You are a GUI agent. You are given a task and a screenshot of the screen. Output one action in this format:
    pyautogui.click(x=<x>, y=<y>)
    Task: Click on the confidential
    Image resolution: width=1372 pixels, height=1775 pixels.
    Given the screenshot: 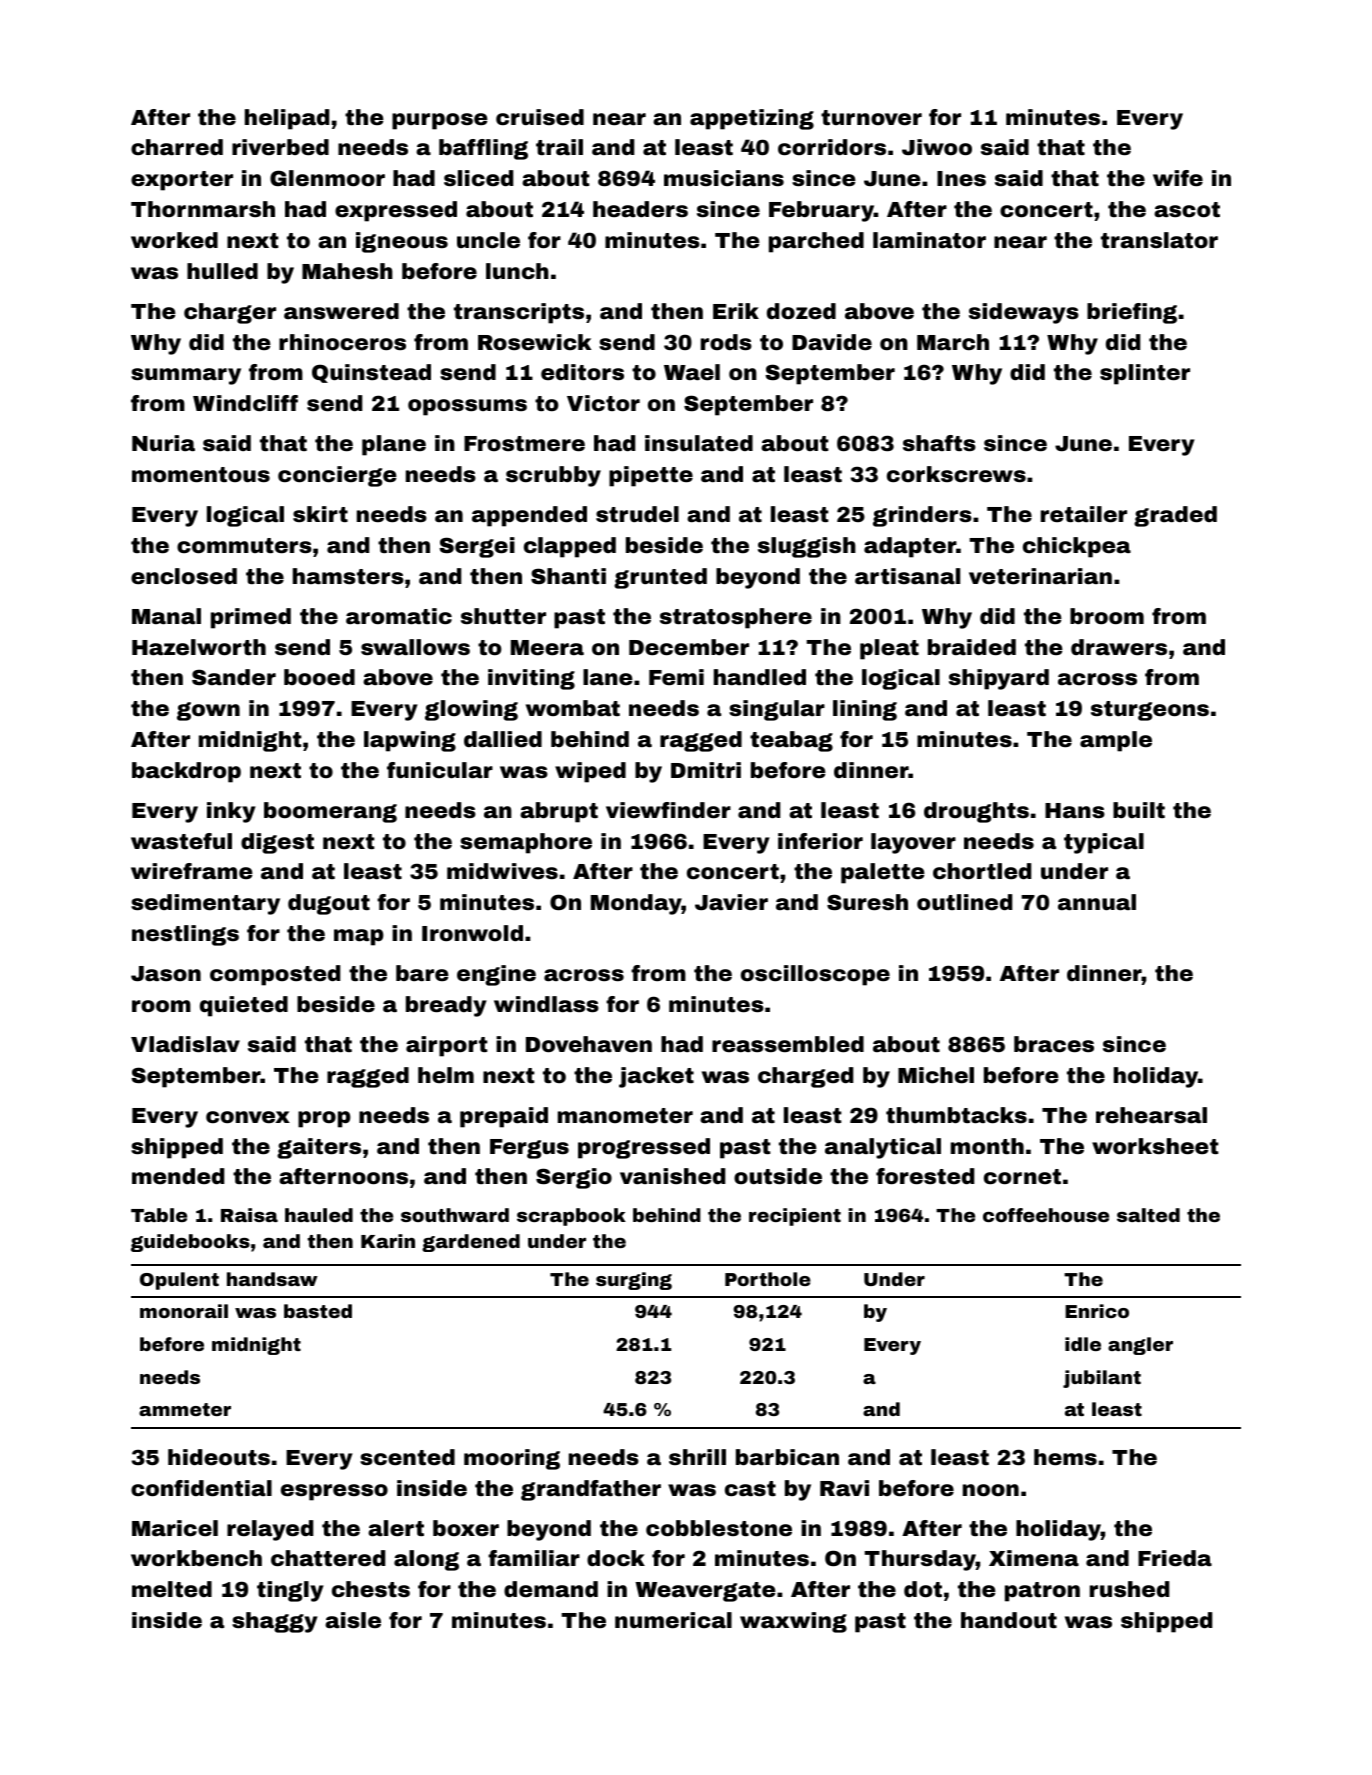 What is the action you would take?
    pyautogui.click(x=201, y=1488)
